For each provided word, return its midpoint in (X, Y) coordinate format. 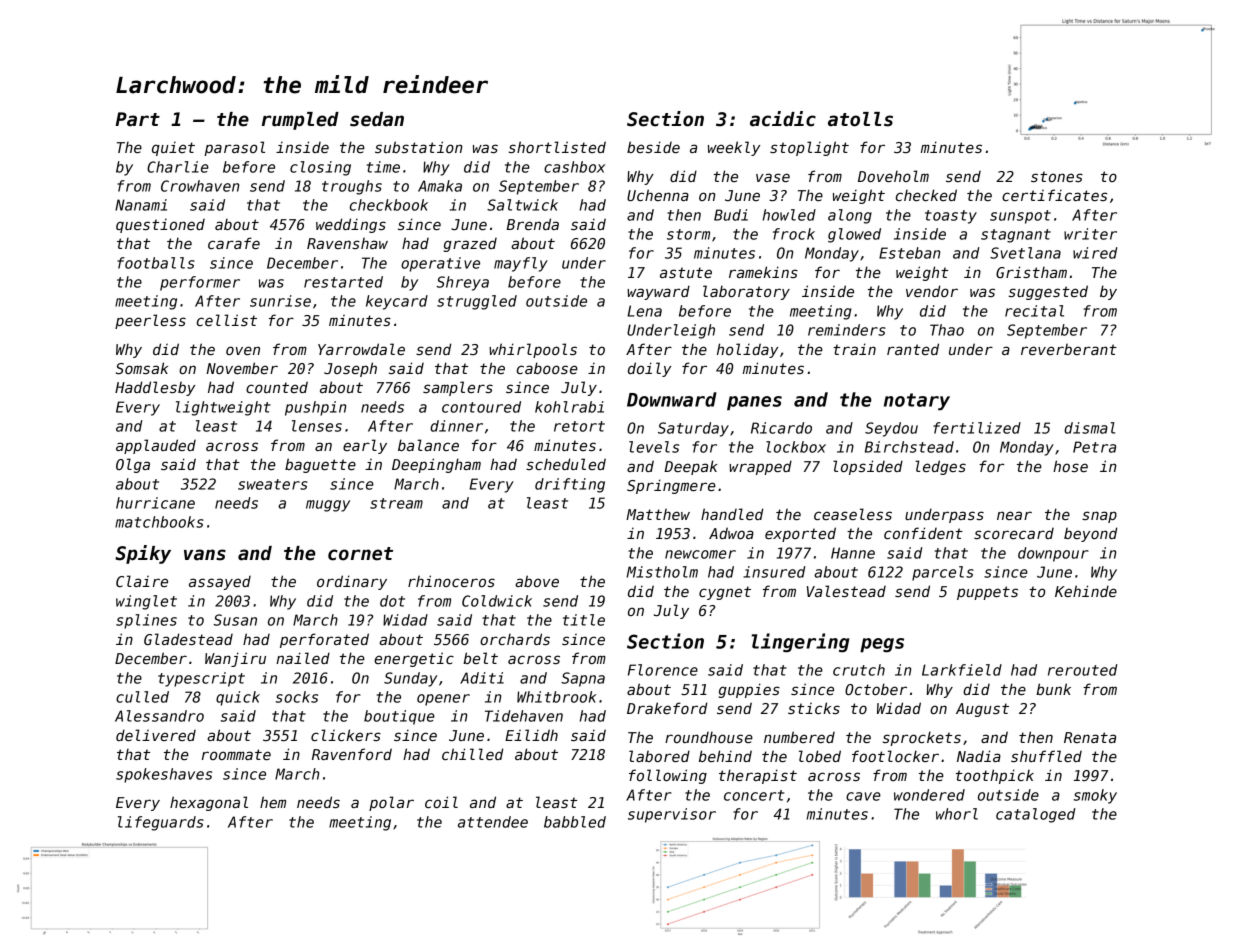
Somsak (142, 368)
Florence (663, 670)
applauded (156, 446)
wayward (658, 292)
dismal (1089, 428)
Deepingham (436, 465)
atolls (860, 119)
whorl (957, 814)
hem (273, 802)
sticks (814, 708)
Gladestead (188, 639)
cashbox (574, 167)
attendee (493, 822)
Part (137, 119)
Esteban (909, 253)
